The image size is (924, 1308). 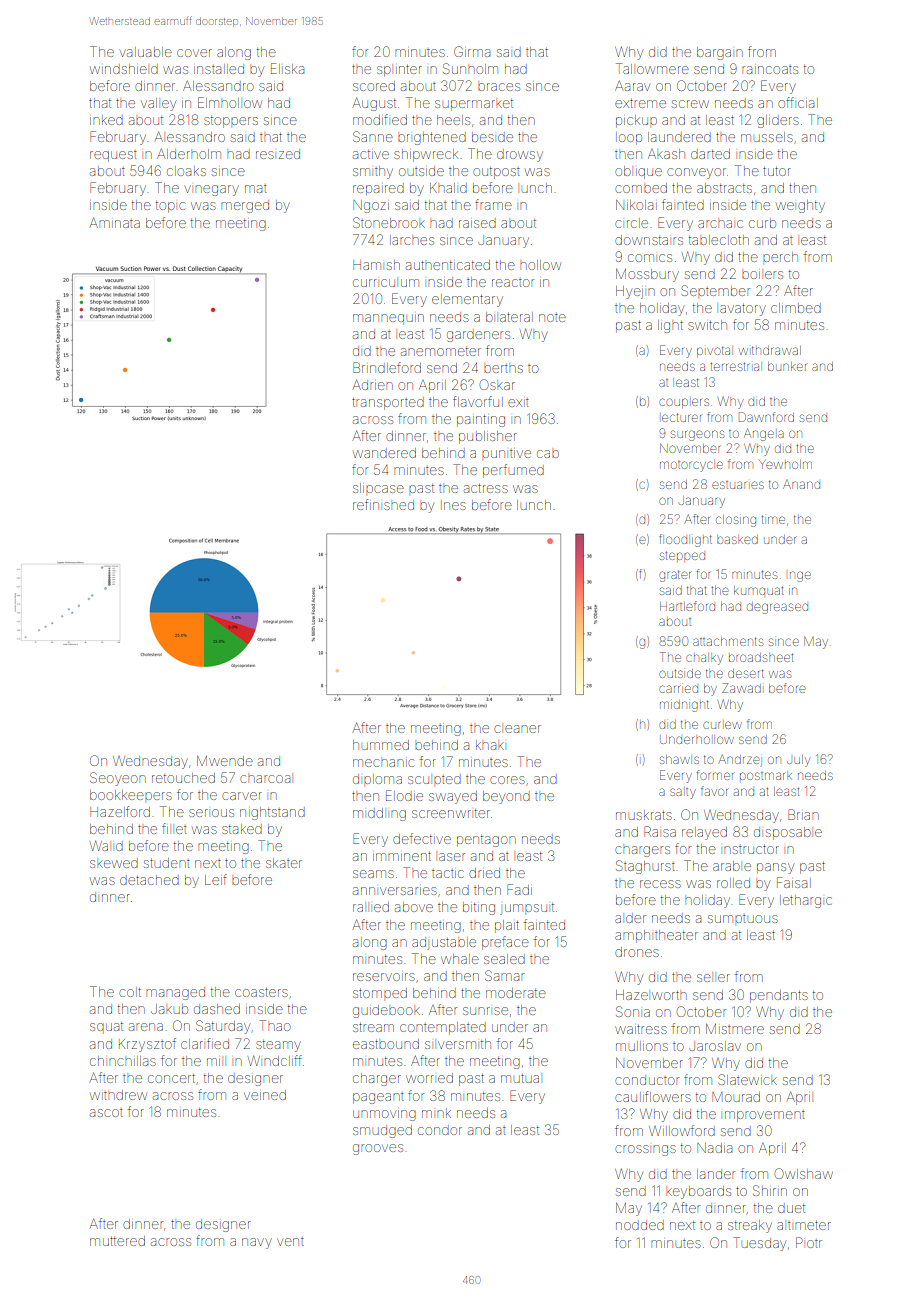 What do you see at coordinates (722, 725) in the screenshot?
I see `curlew` at bounding box center [722, 725].
